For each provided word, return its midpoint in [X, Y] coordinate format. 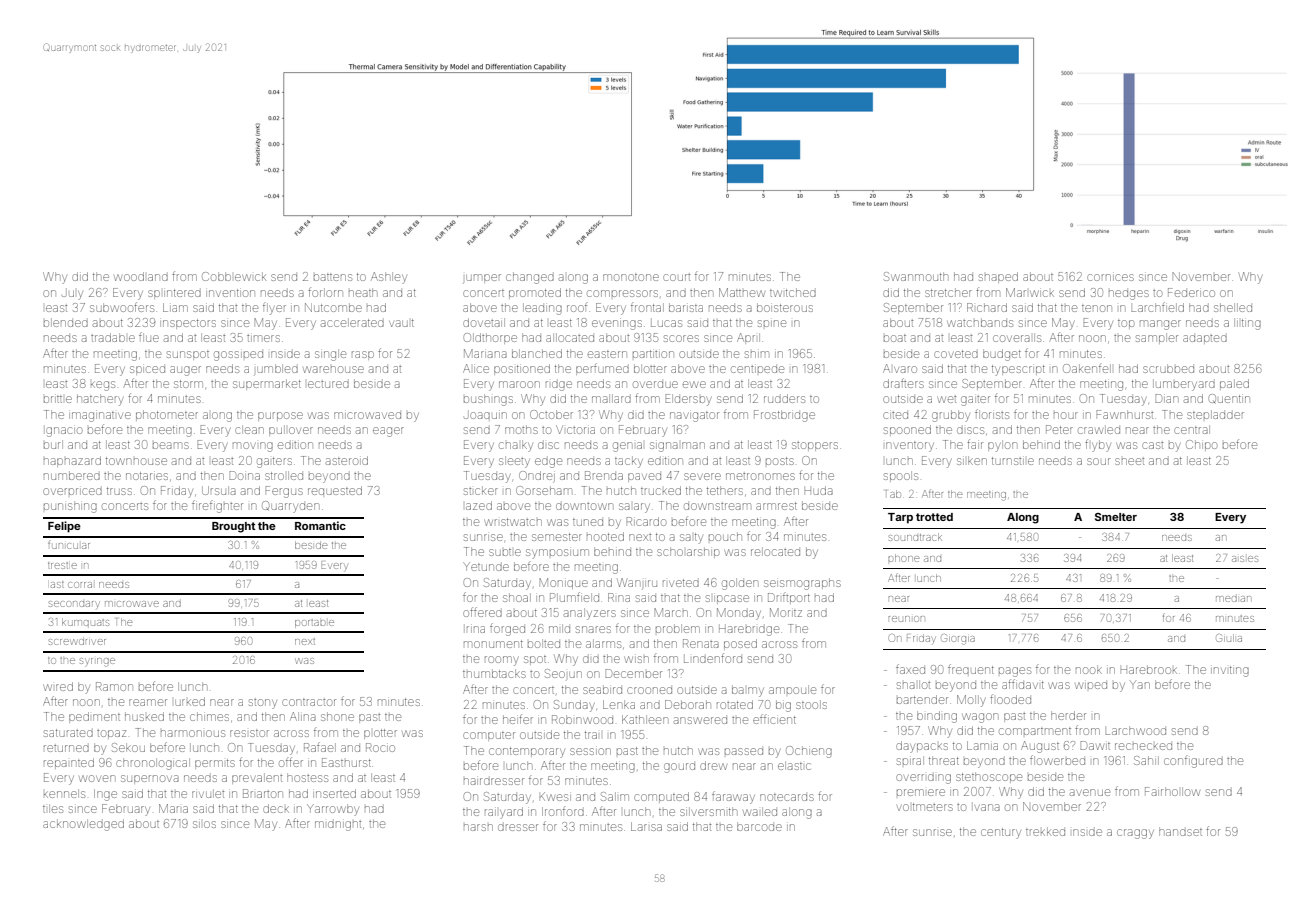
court [676, 277]
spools [901, 476]
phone [904, 558]
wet [947, 399]
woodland [141, 276]
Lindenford [713, 658]
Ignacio [64, 432]
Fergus [284, 492]
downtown [584, 506]
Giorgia [958, 639]
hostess [307, 777]
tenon [1097, 308]
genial [627, 447]
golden [740, 584]
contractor [309, 702]
